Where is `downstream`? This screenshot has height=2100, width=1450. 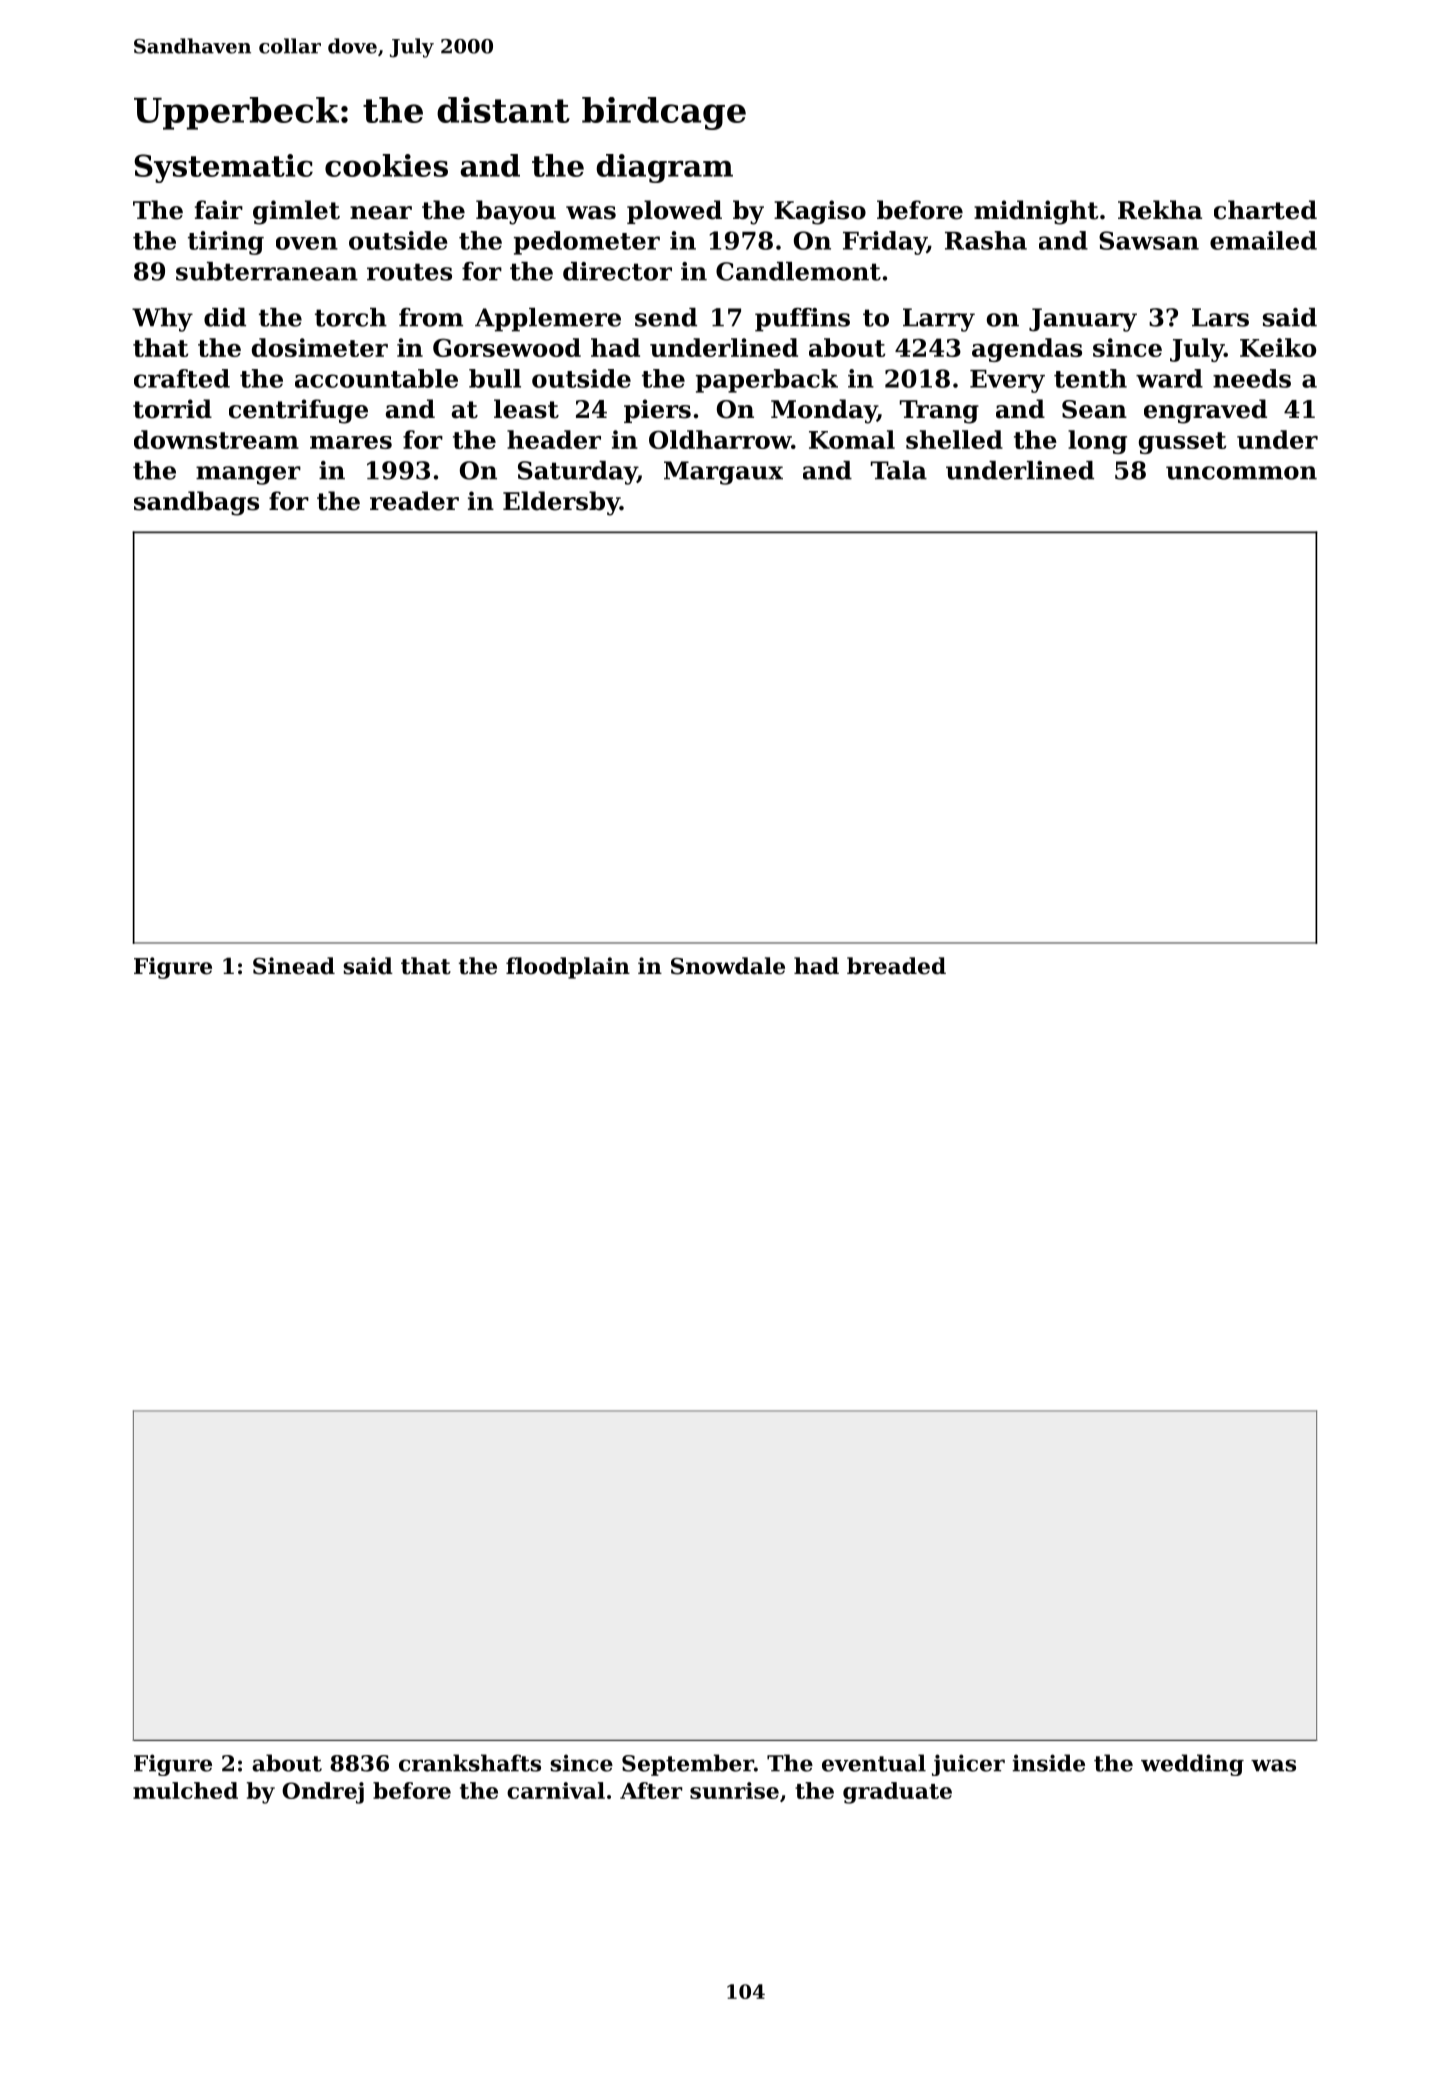 downstream is located at coordinates (216, 439).
